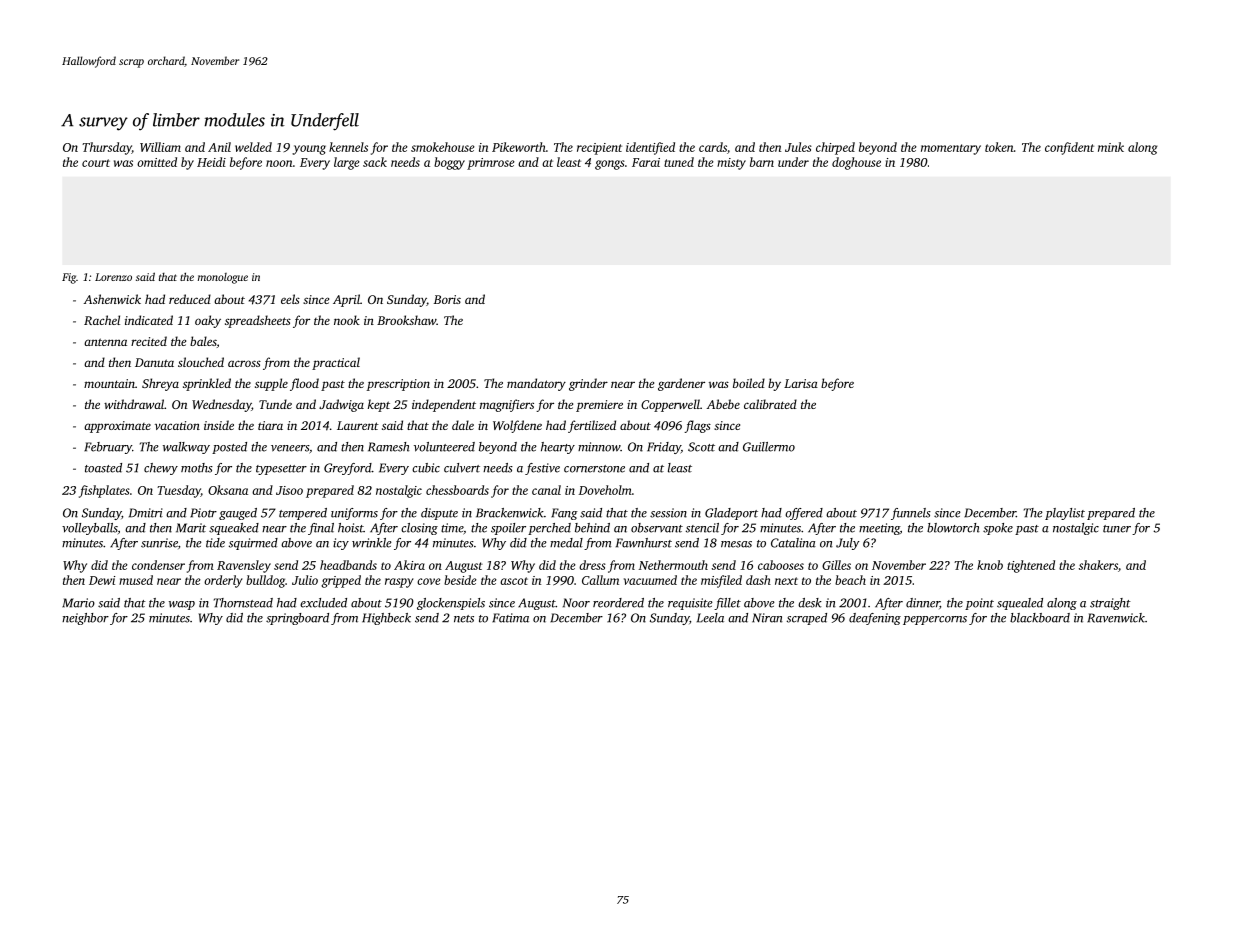 The height and width of the screenshot is (952, 1233). Describe the element at coordinates (566, 543) in the screenshot. I see `medal` at that location.
